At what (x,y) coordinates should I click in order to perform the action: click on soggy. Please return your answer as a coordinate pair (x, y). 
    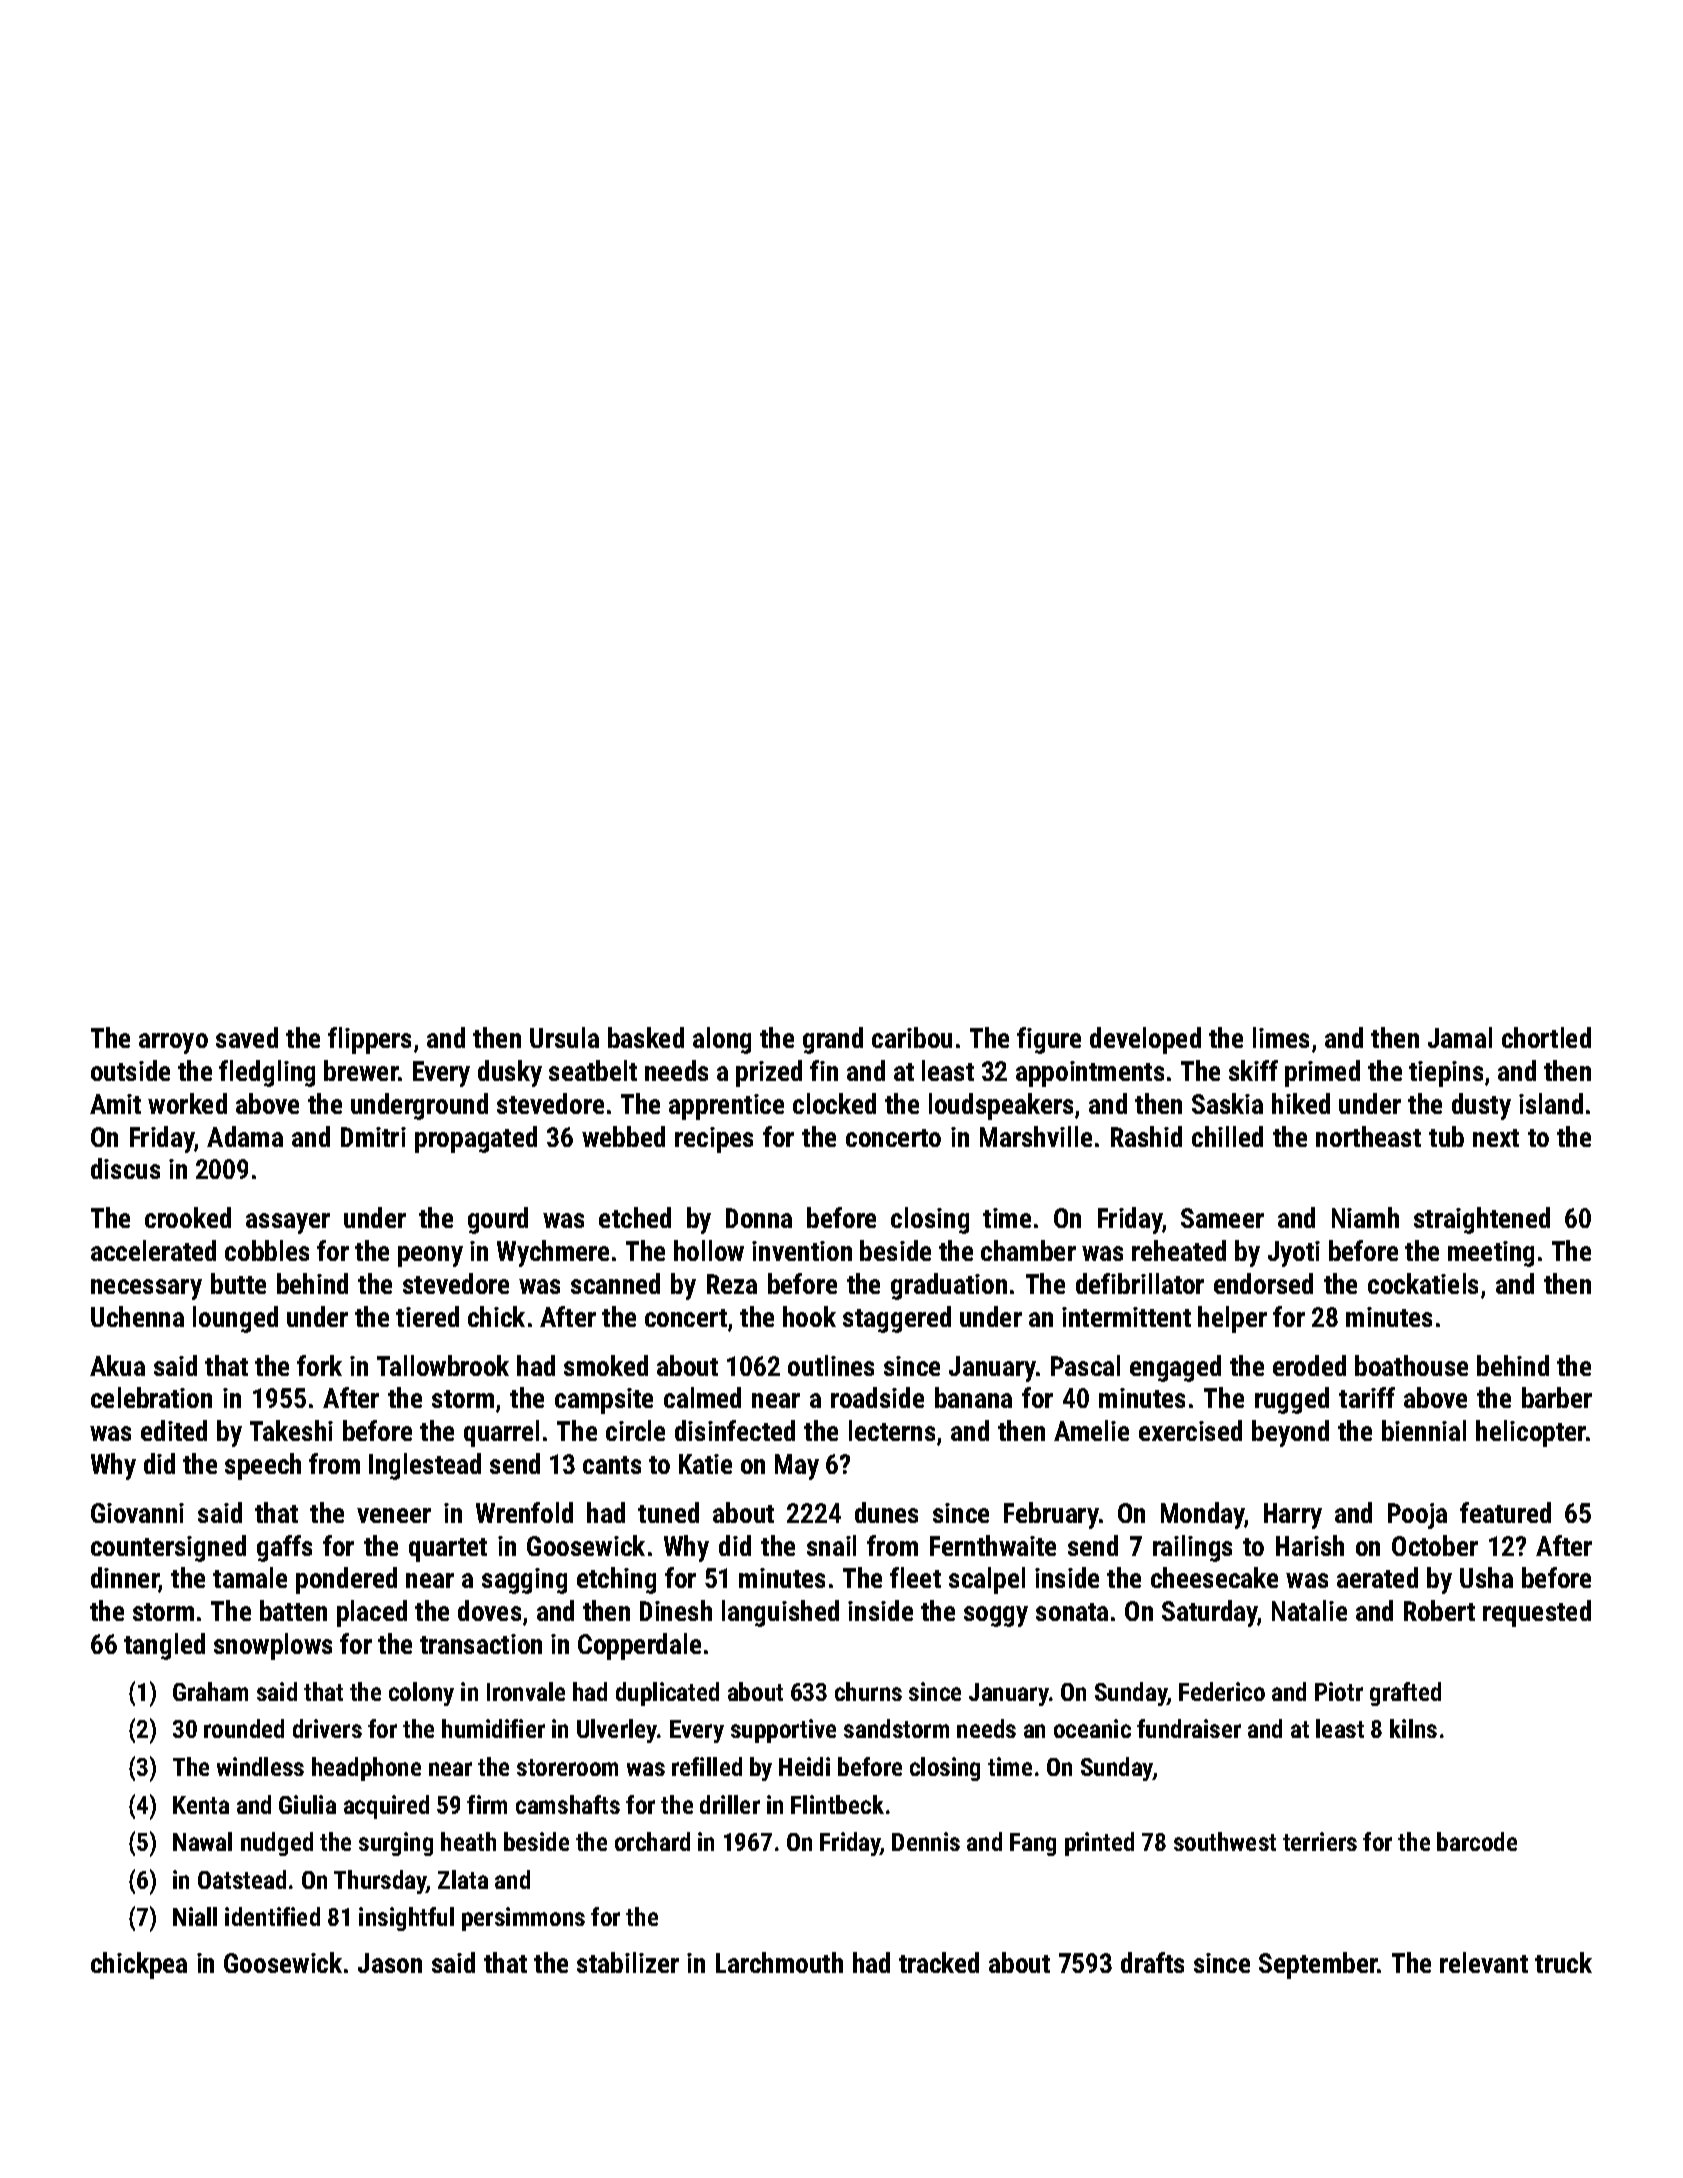
    Looking at the image, I should click on (996, 1616).
